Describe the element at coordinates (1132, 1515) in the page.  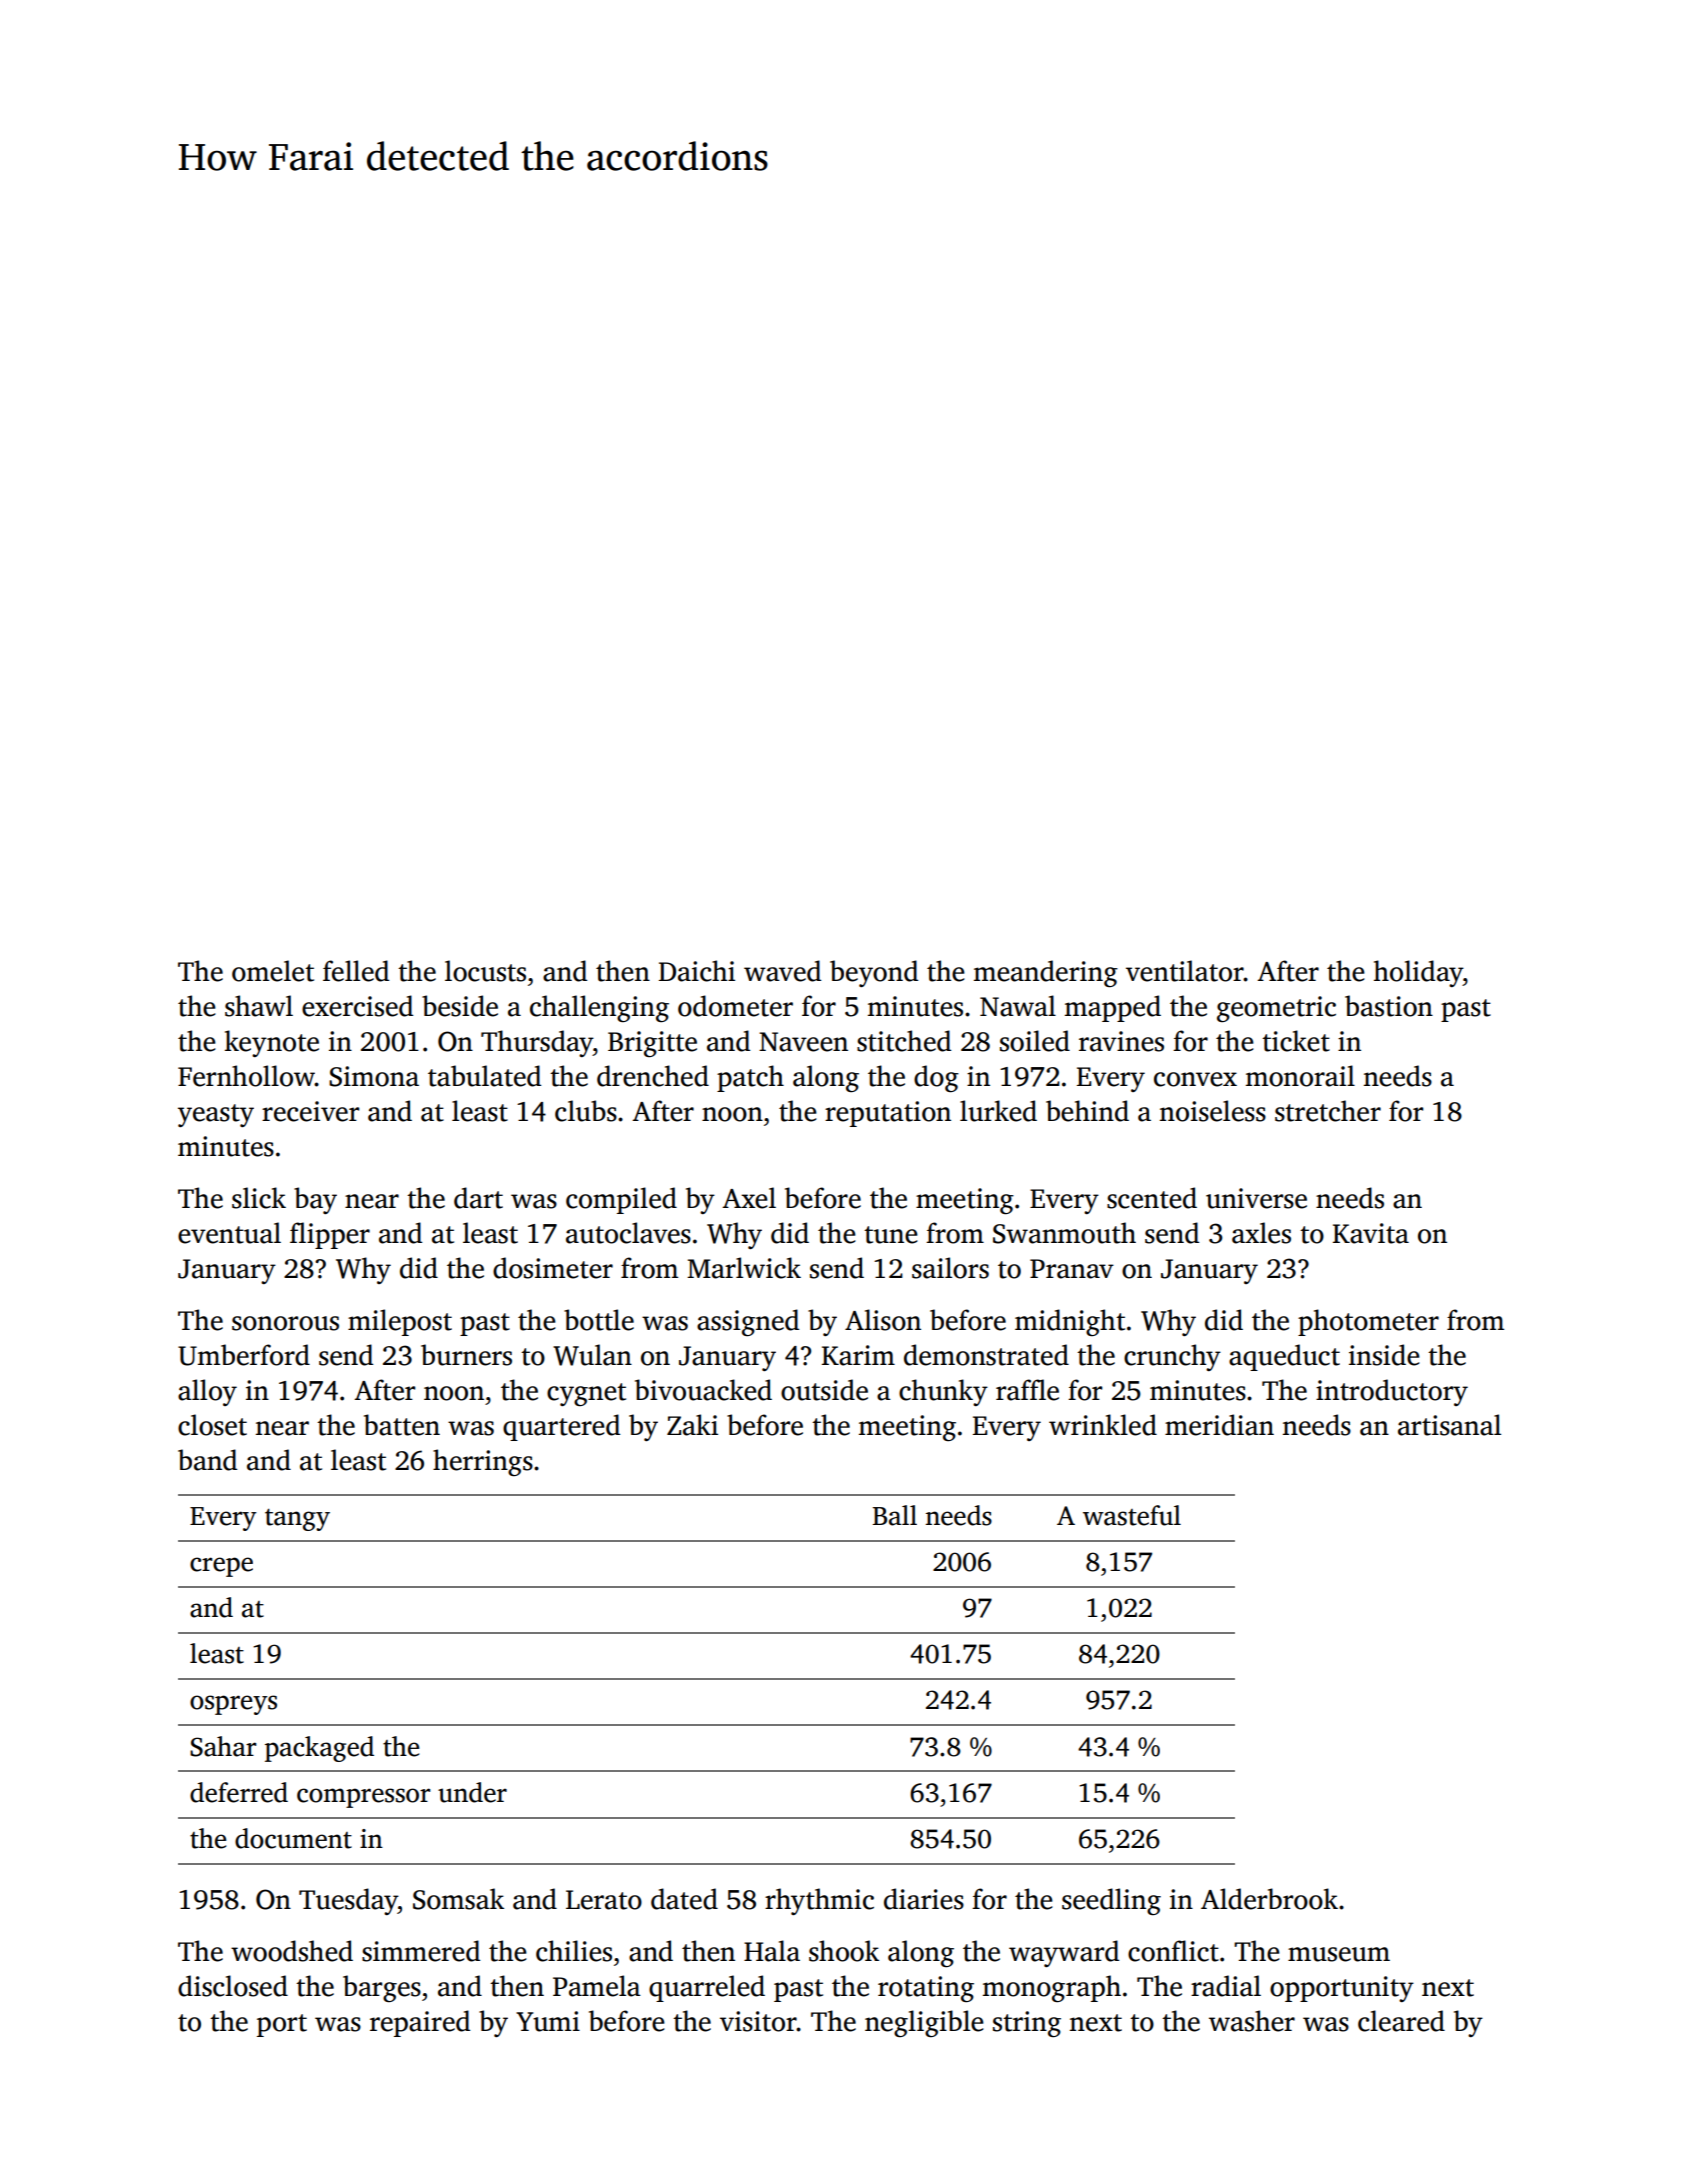
I see `wasteful` at that location.
